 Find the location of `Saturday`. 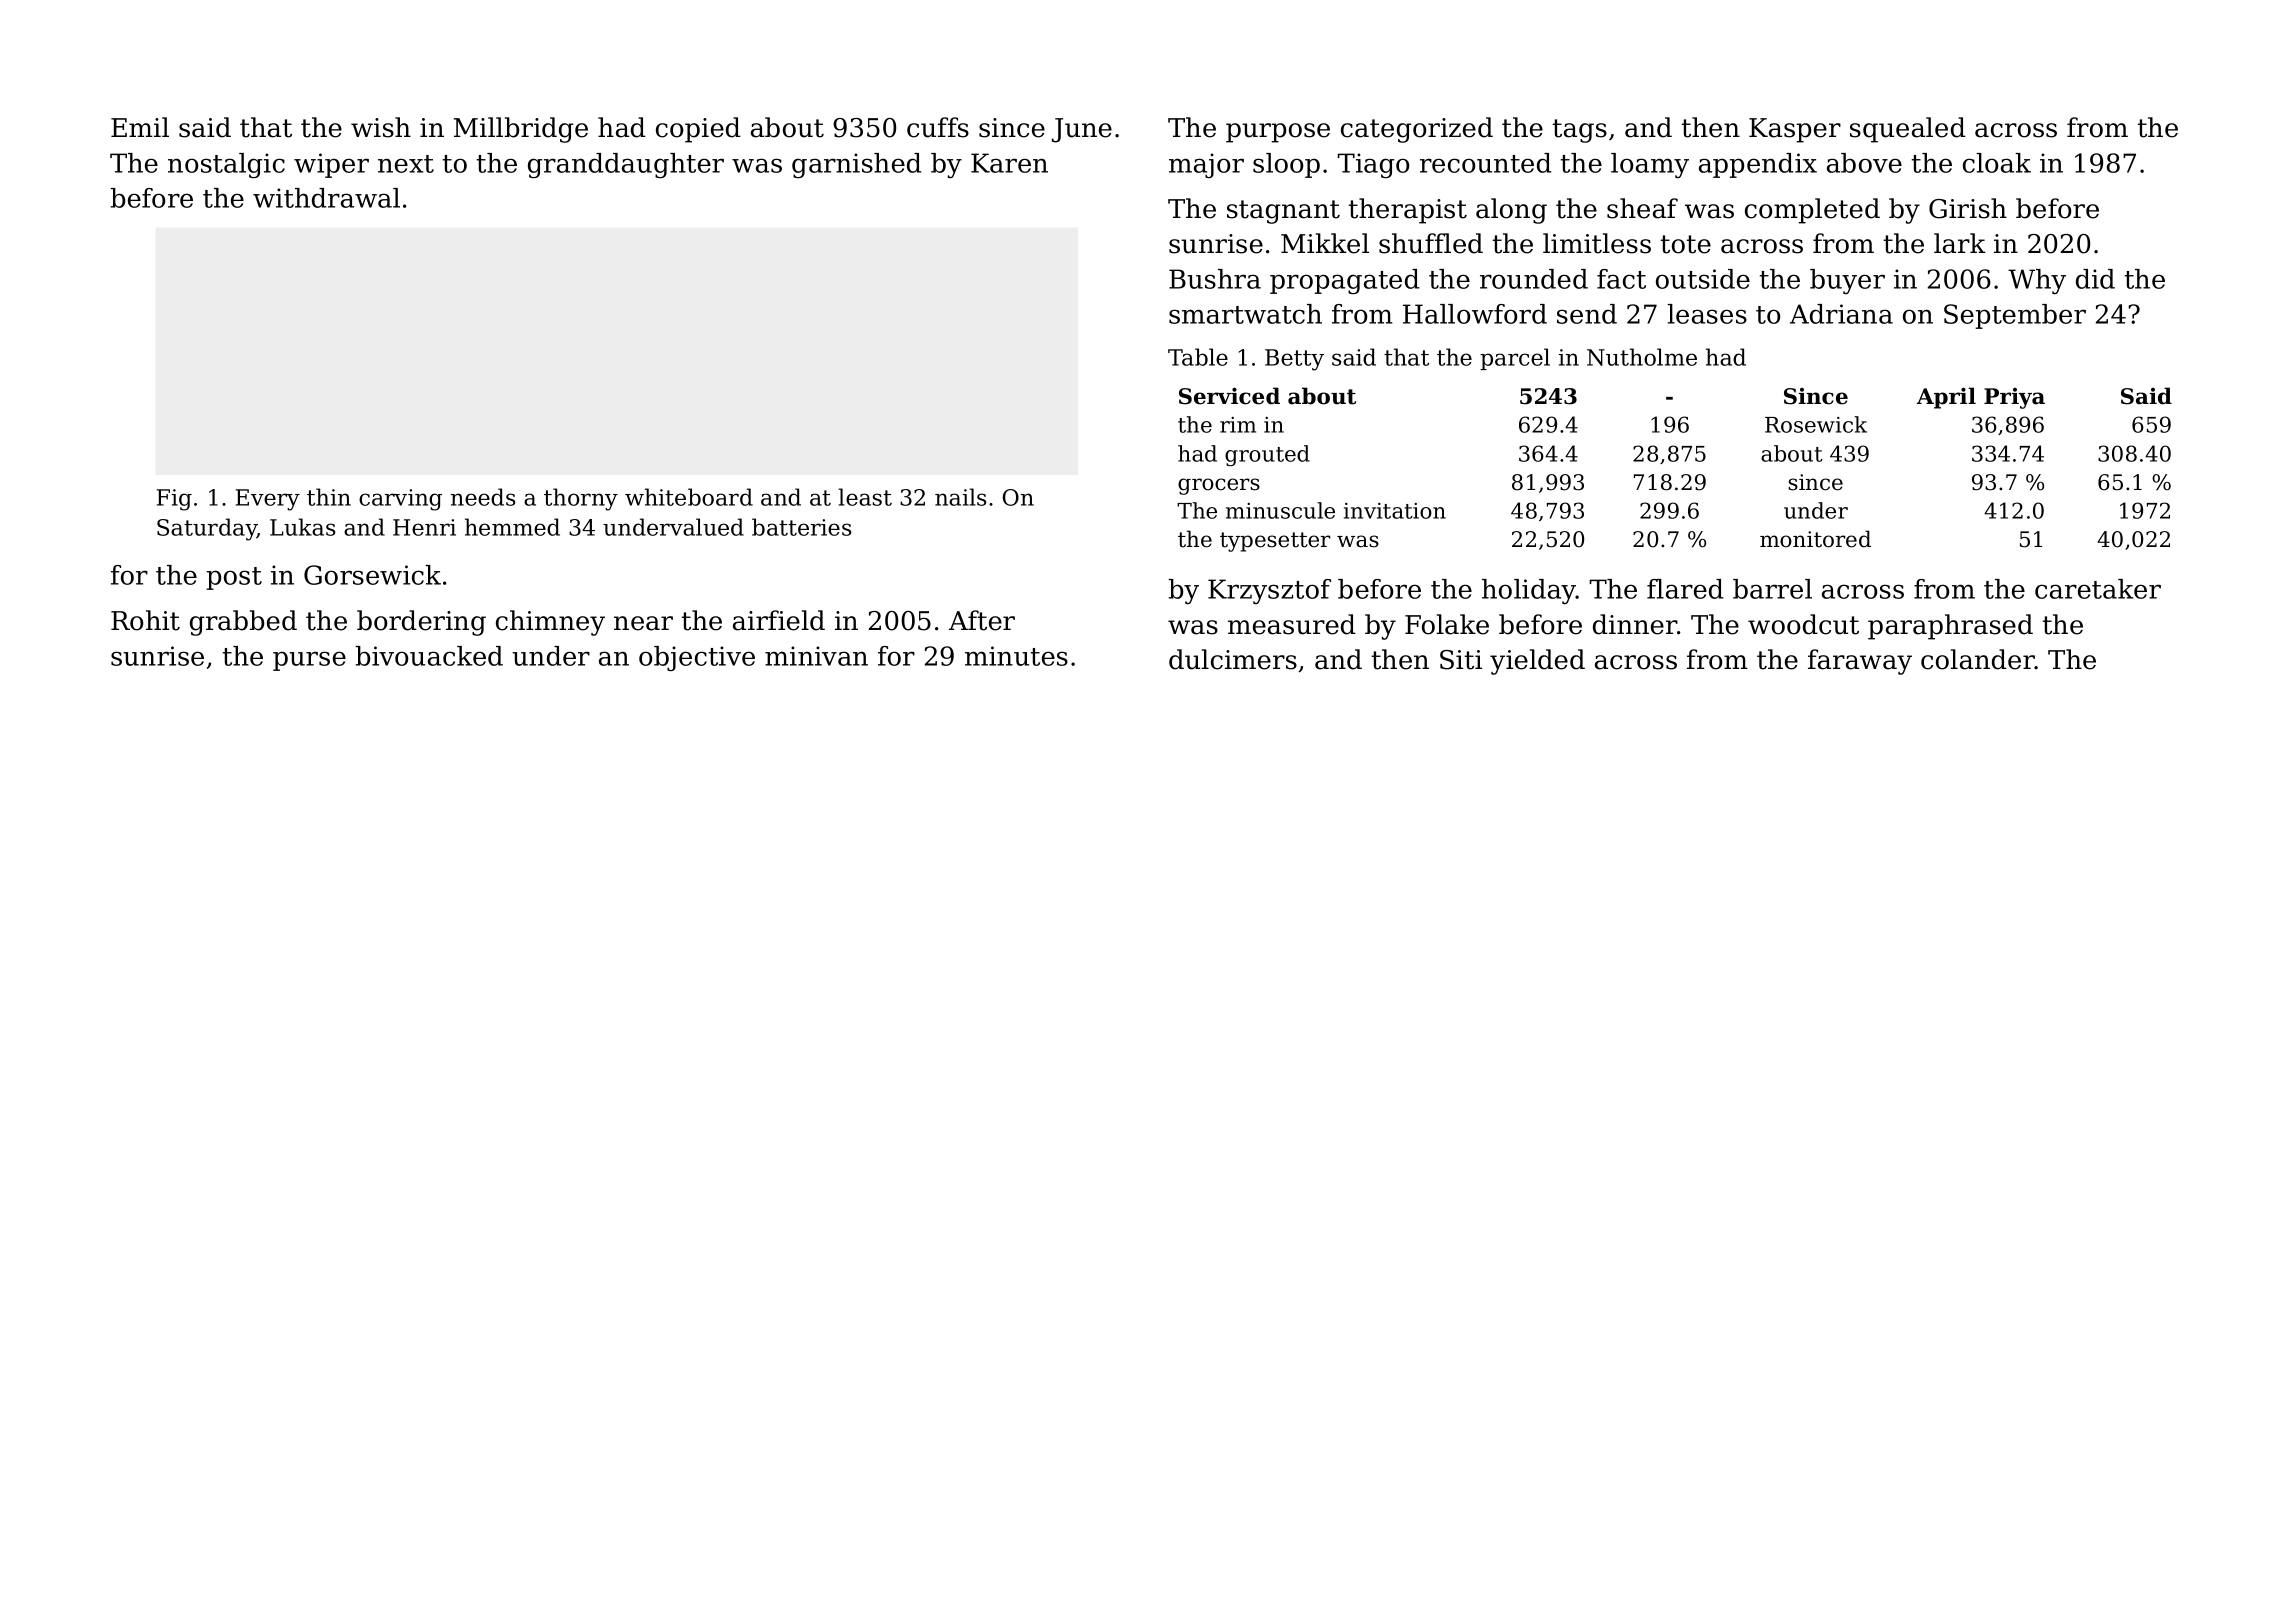

Saturday is located at coordinates (207, 529).
